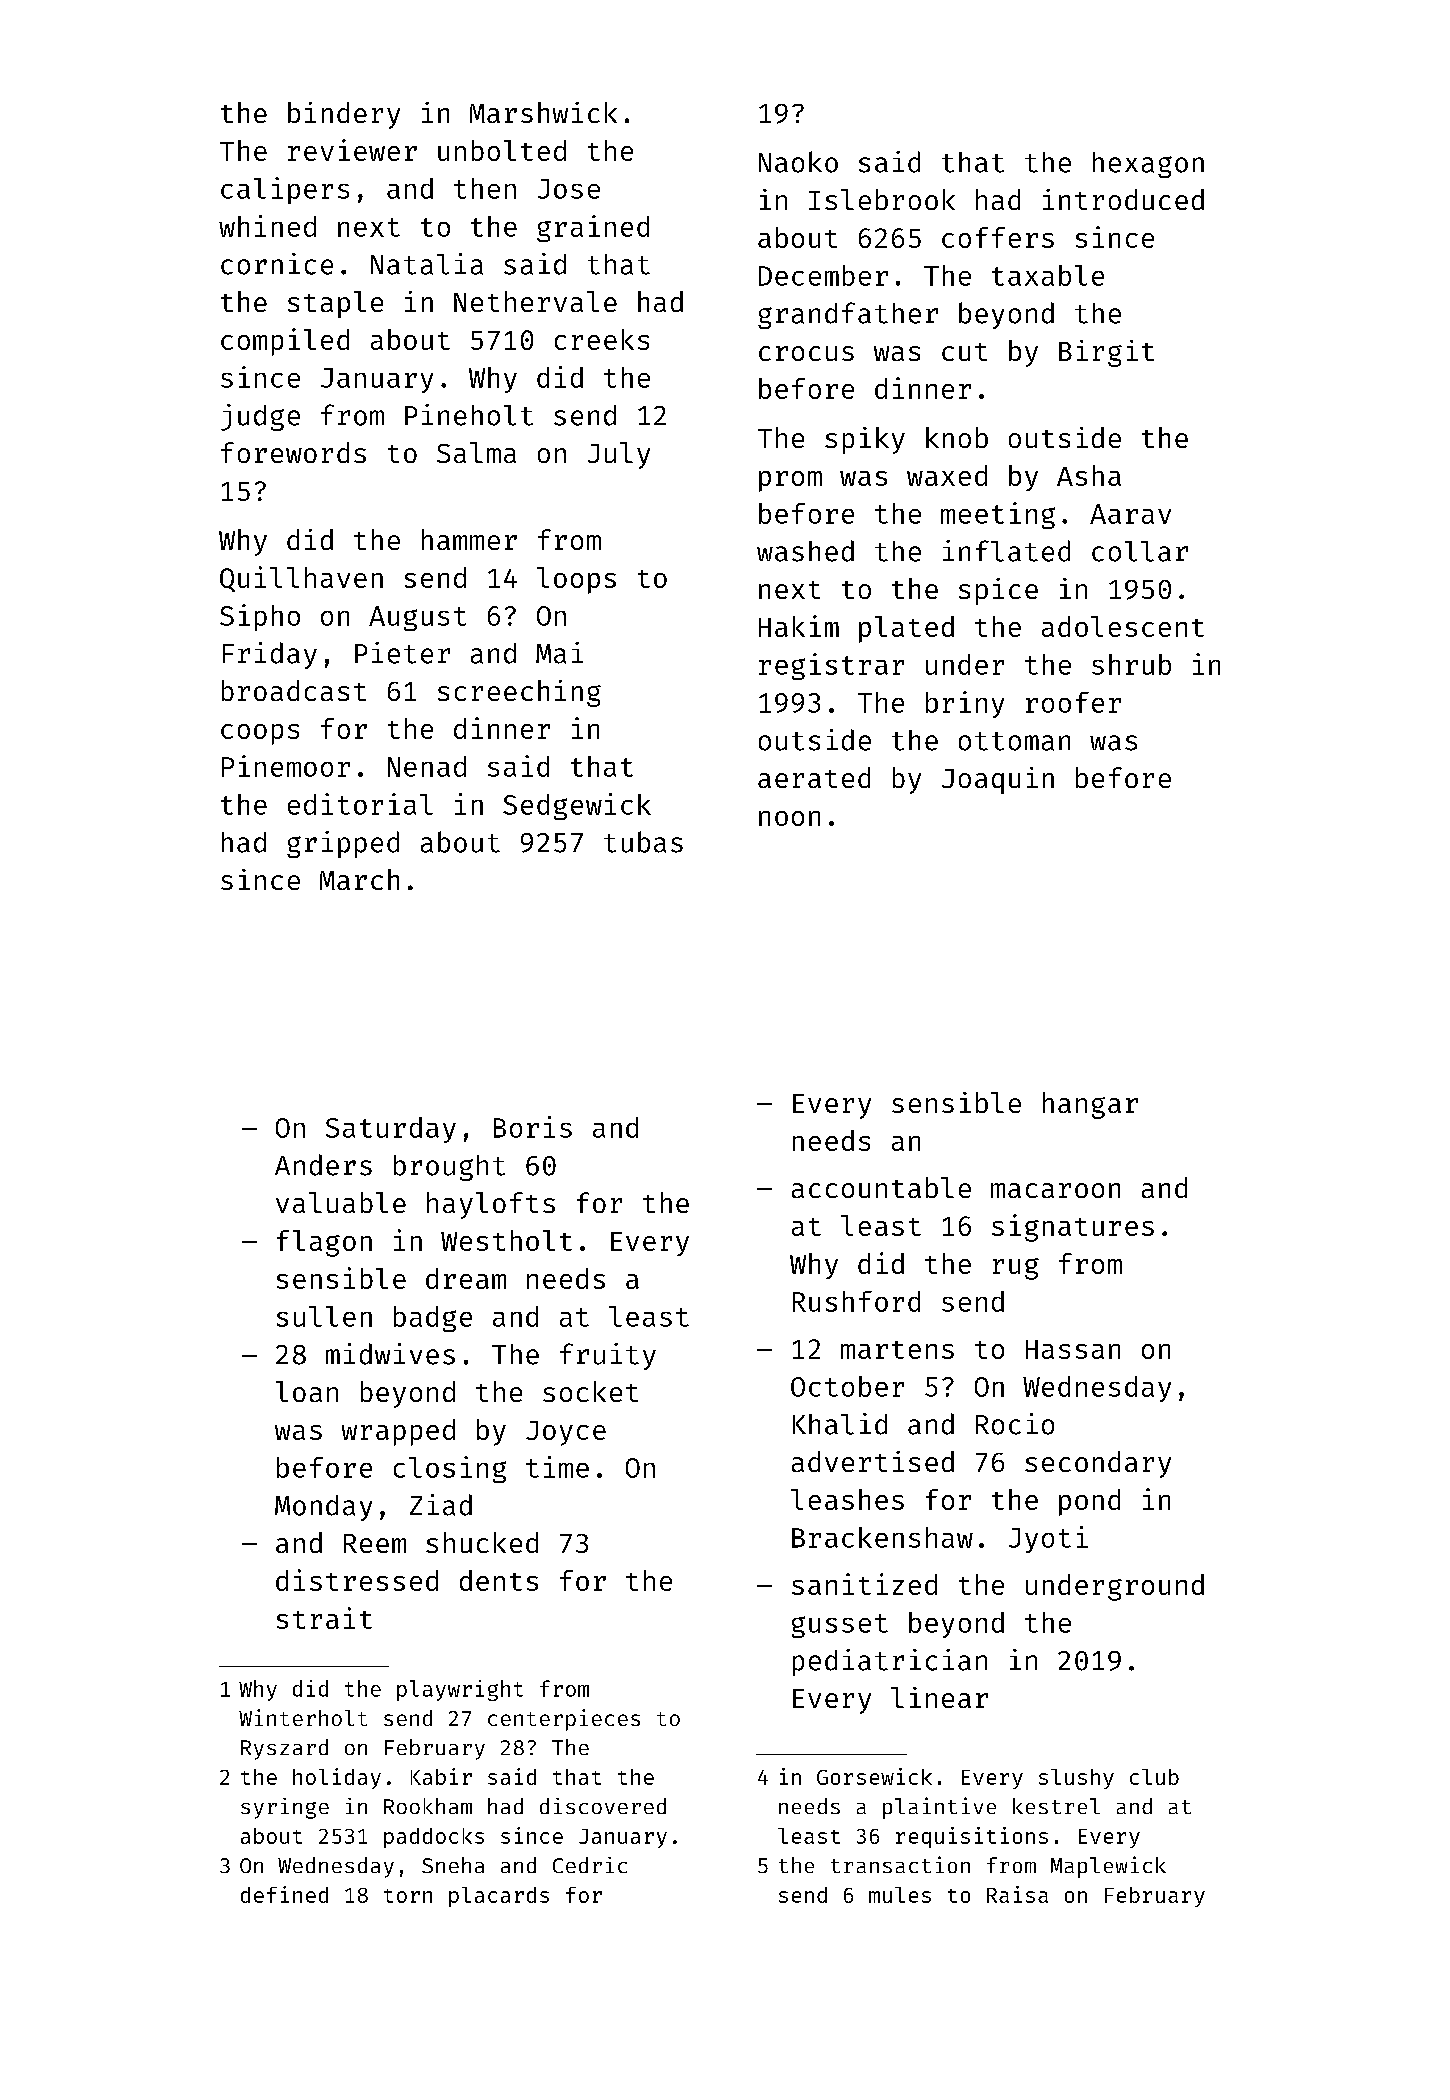  I want to click on Nenad, so click(427, 766).
